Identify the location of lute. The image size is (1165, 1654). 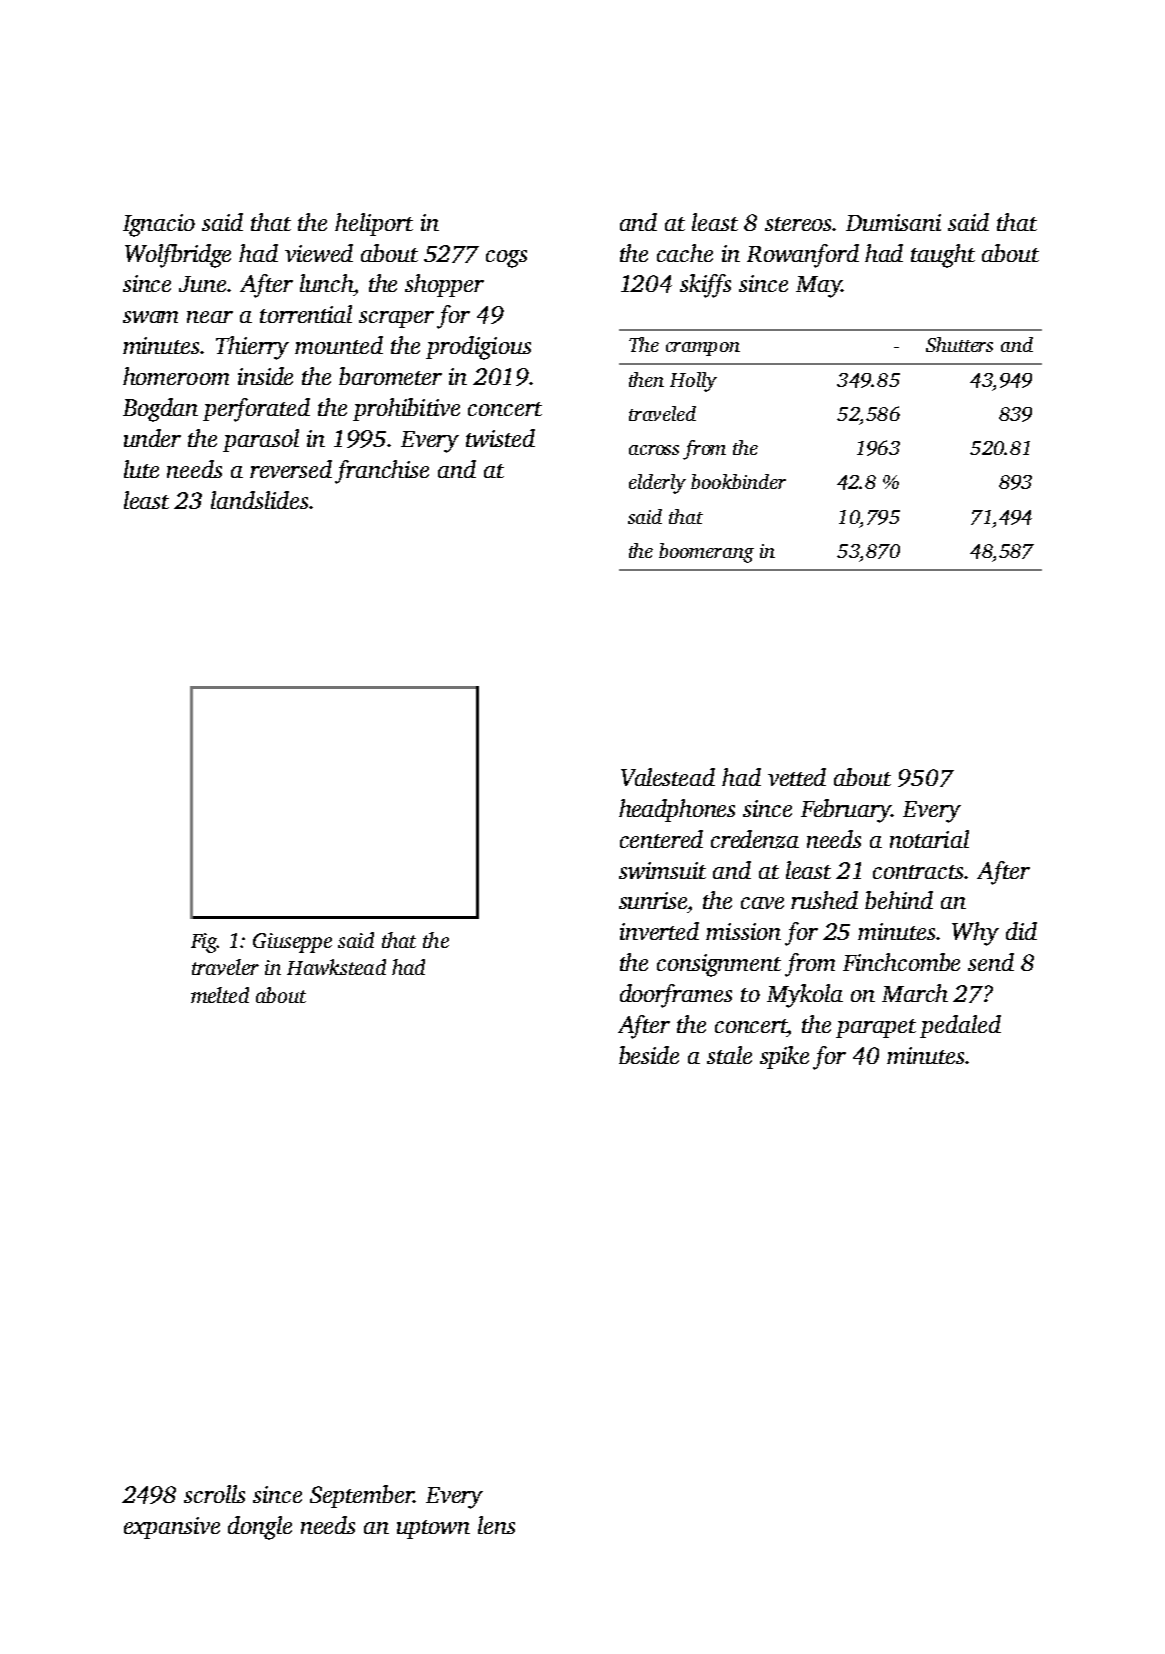
(141, 469).
